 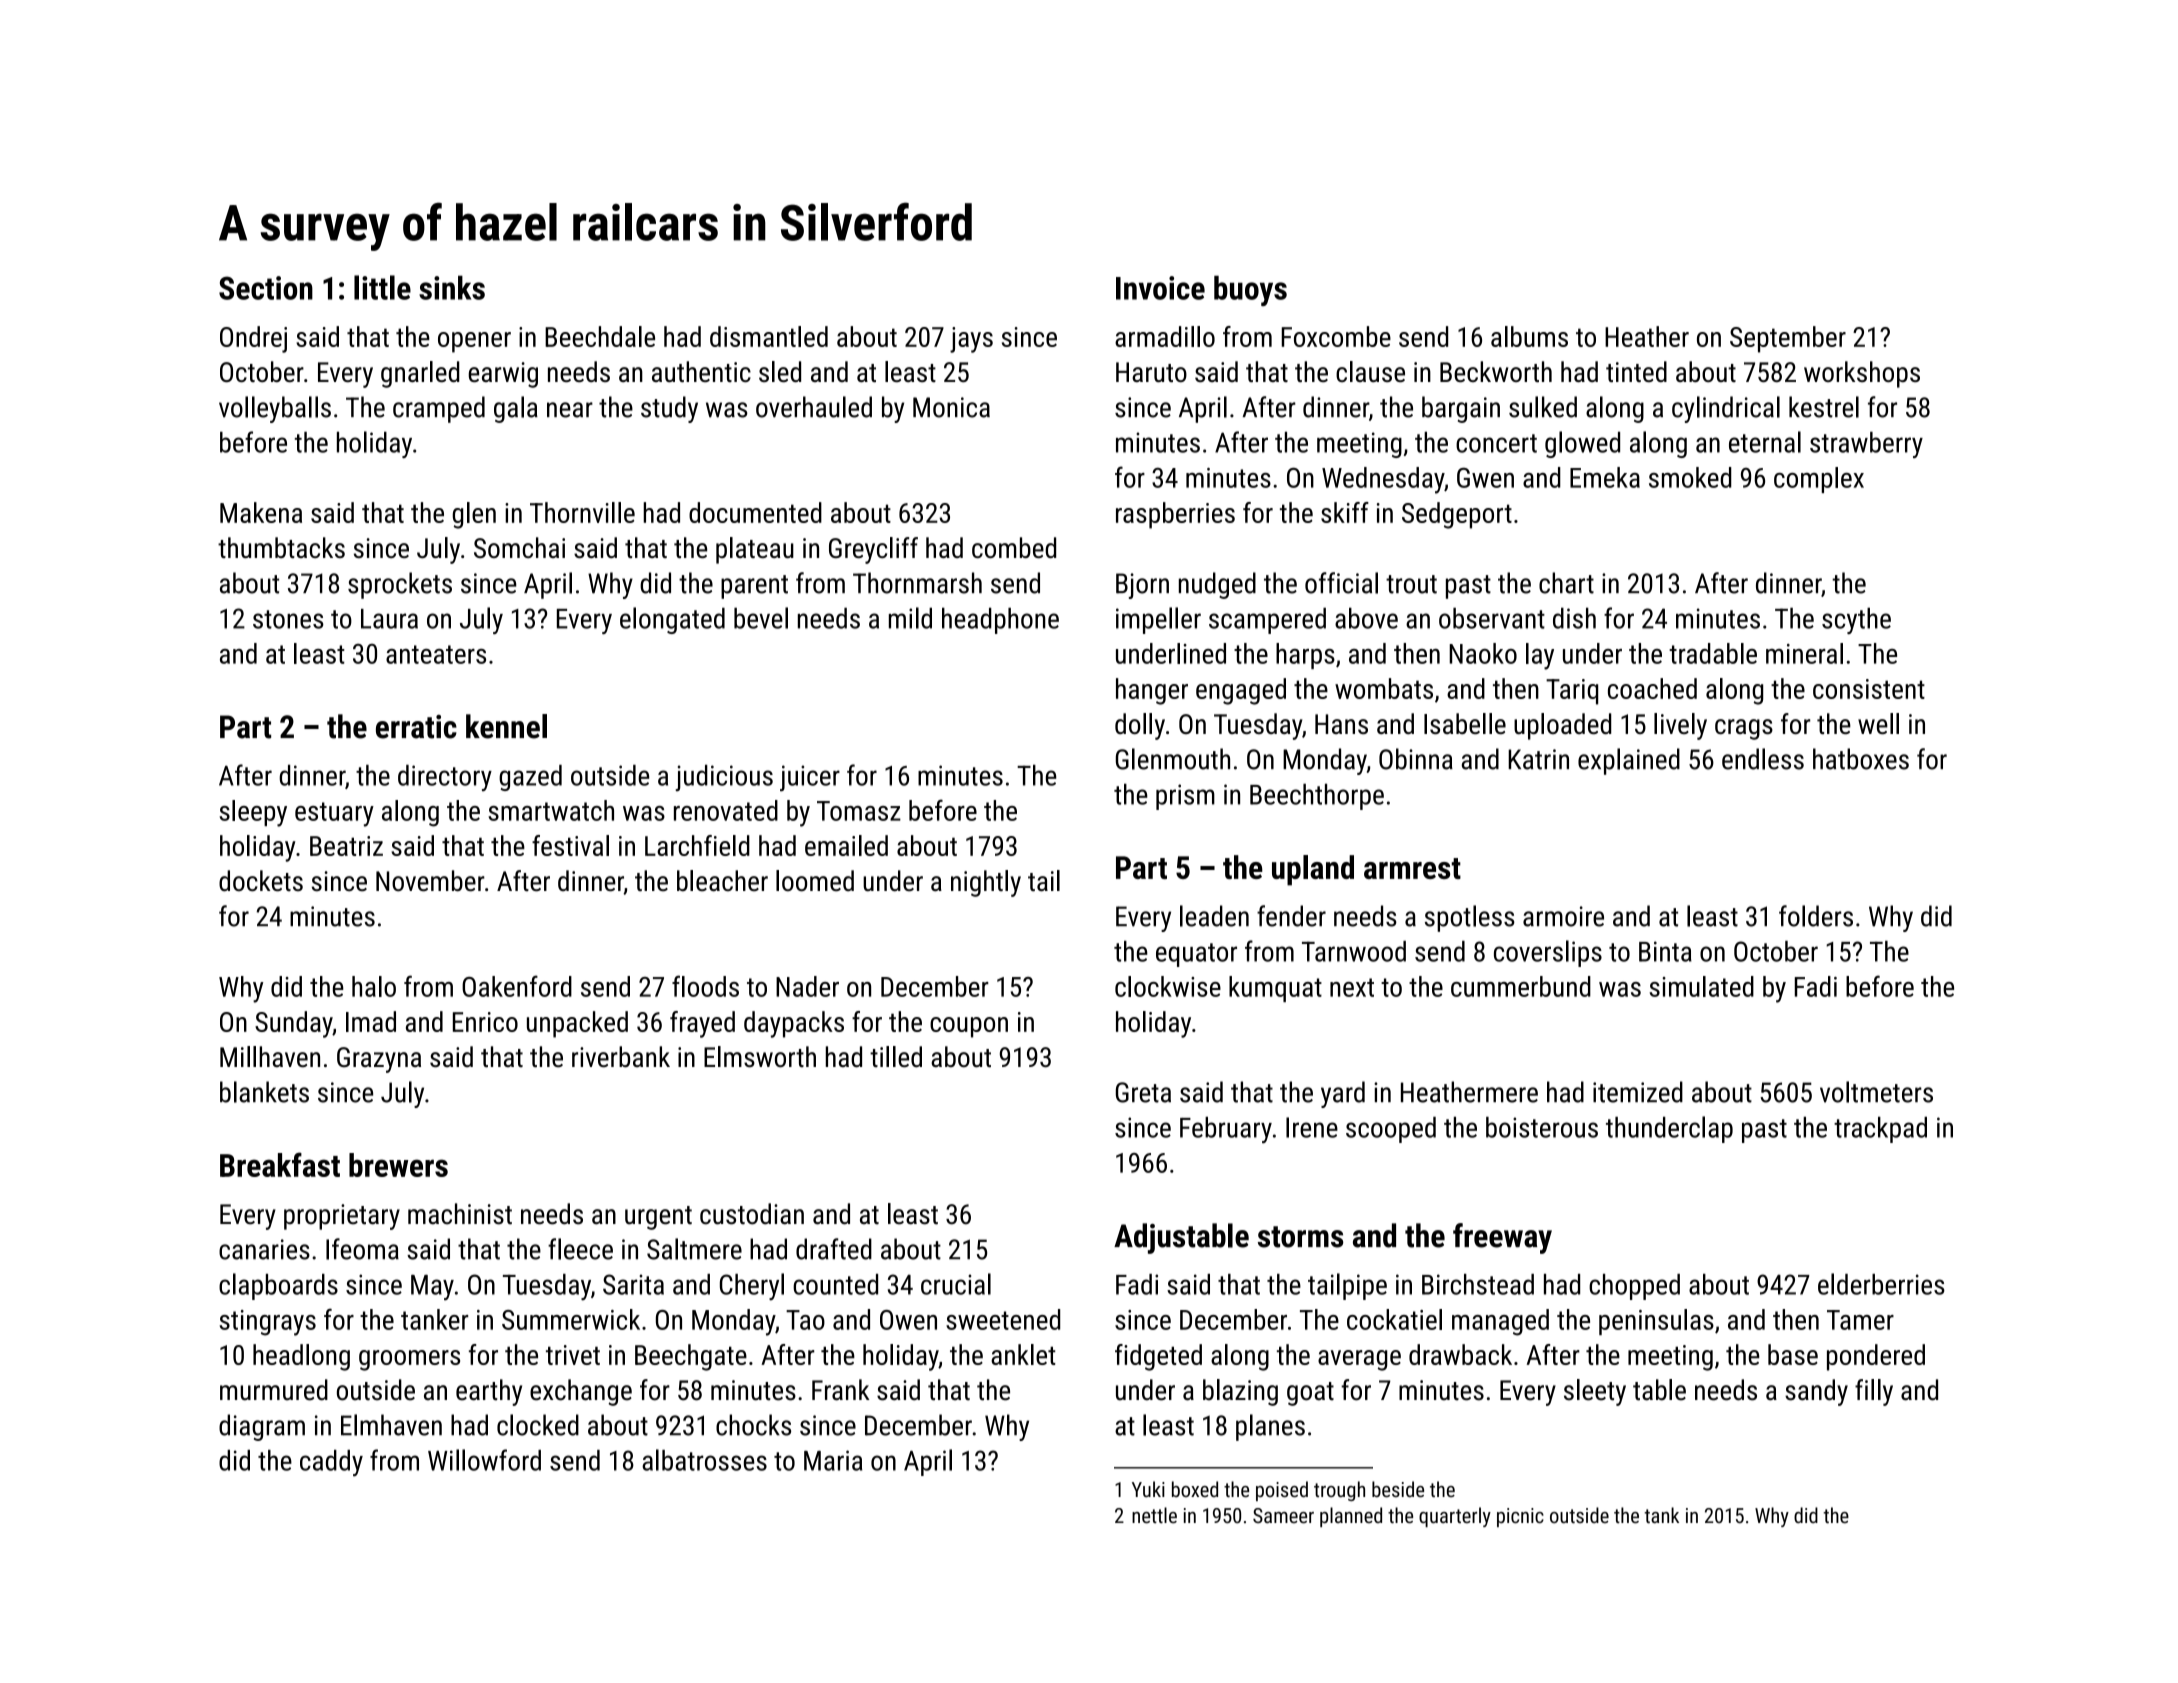 I want to click on albums, so click(x=1529, y=336).
